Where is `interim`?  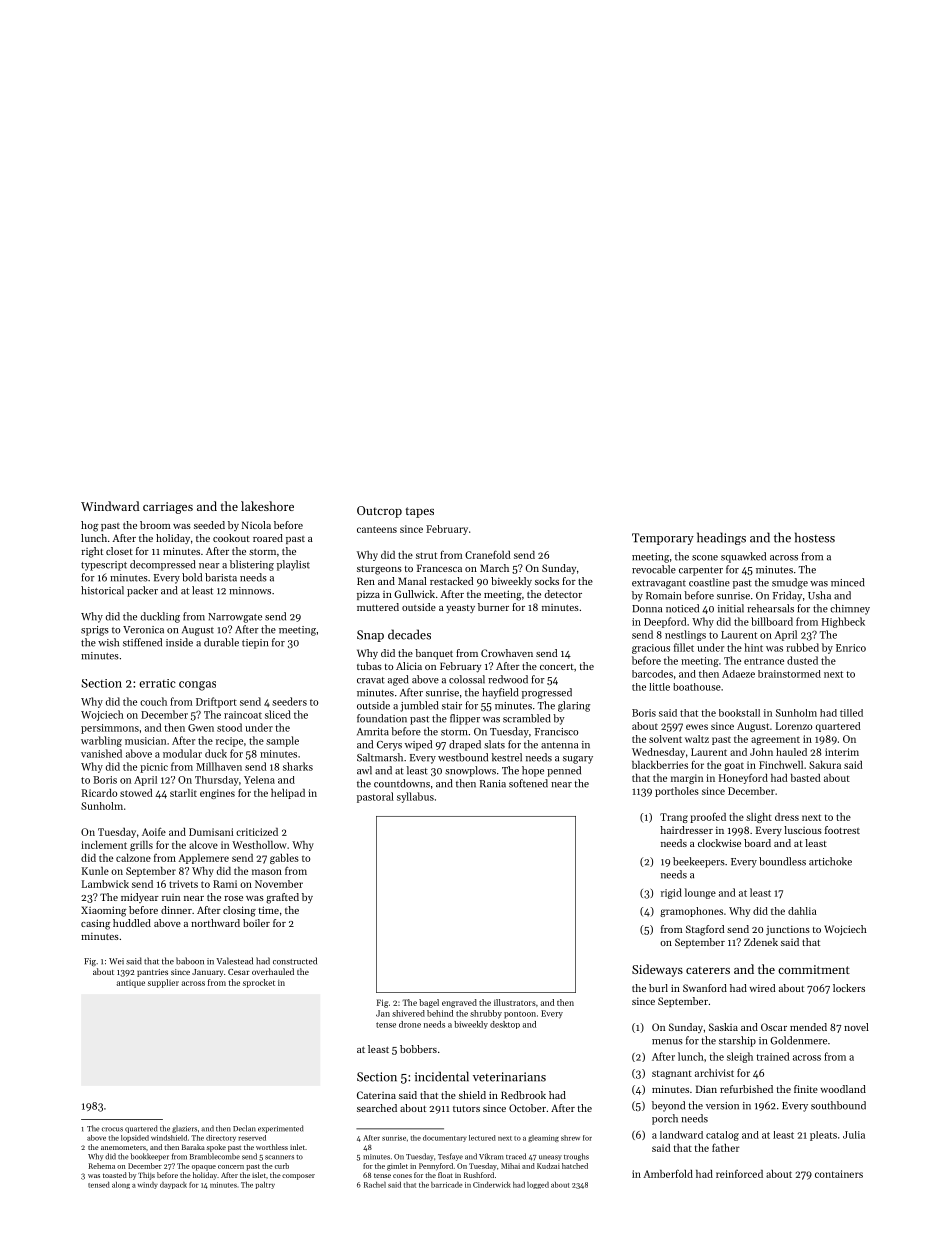
interim is located at coordinates (842, 752).
